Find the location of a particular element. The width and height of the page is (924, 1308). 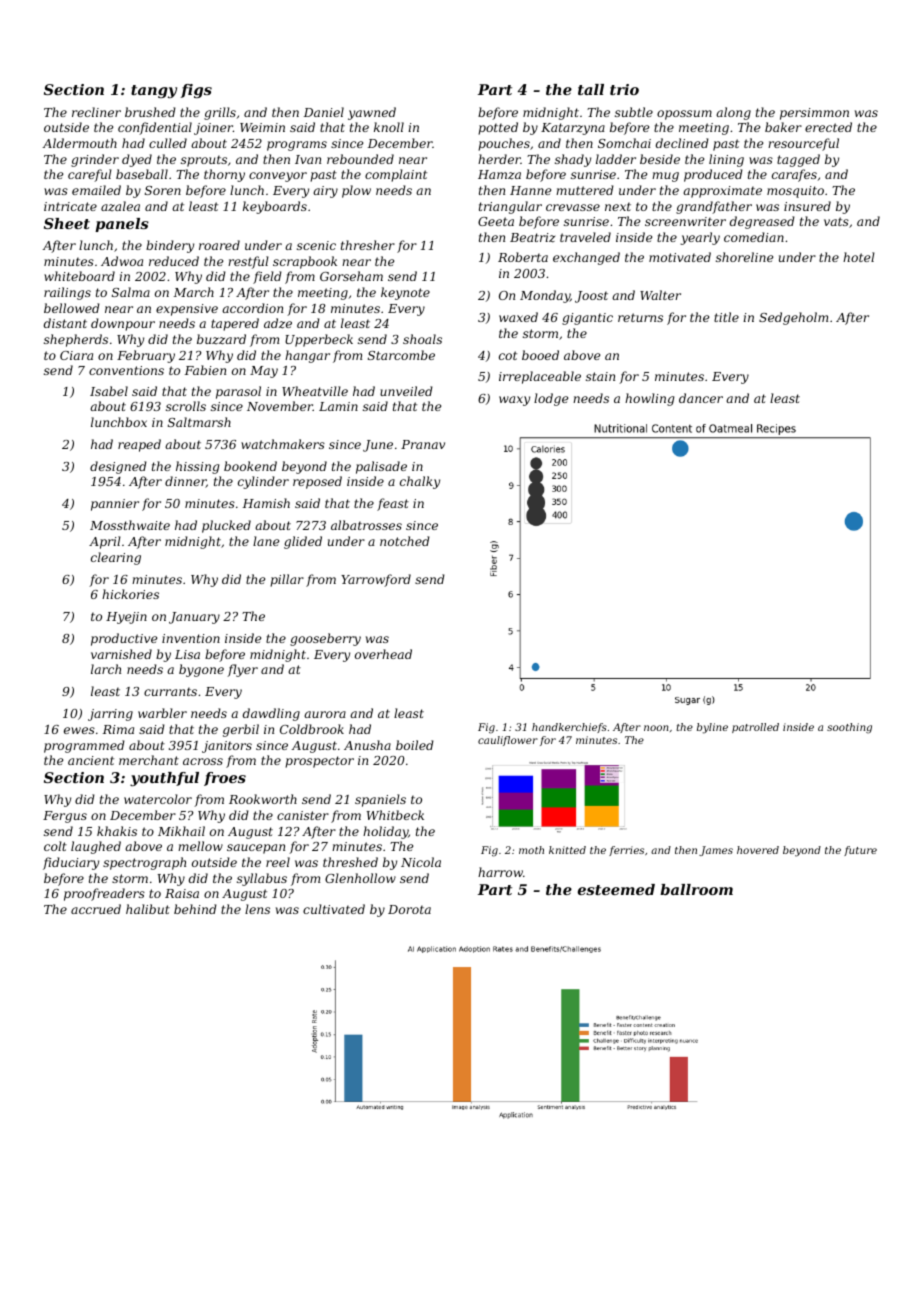

field is located at coordinates (267, 277).
